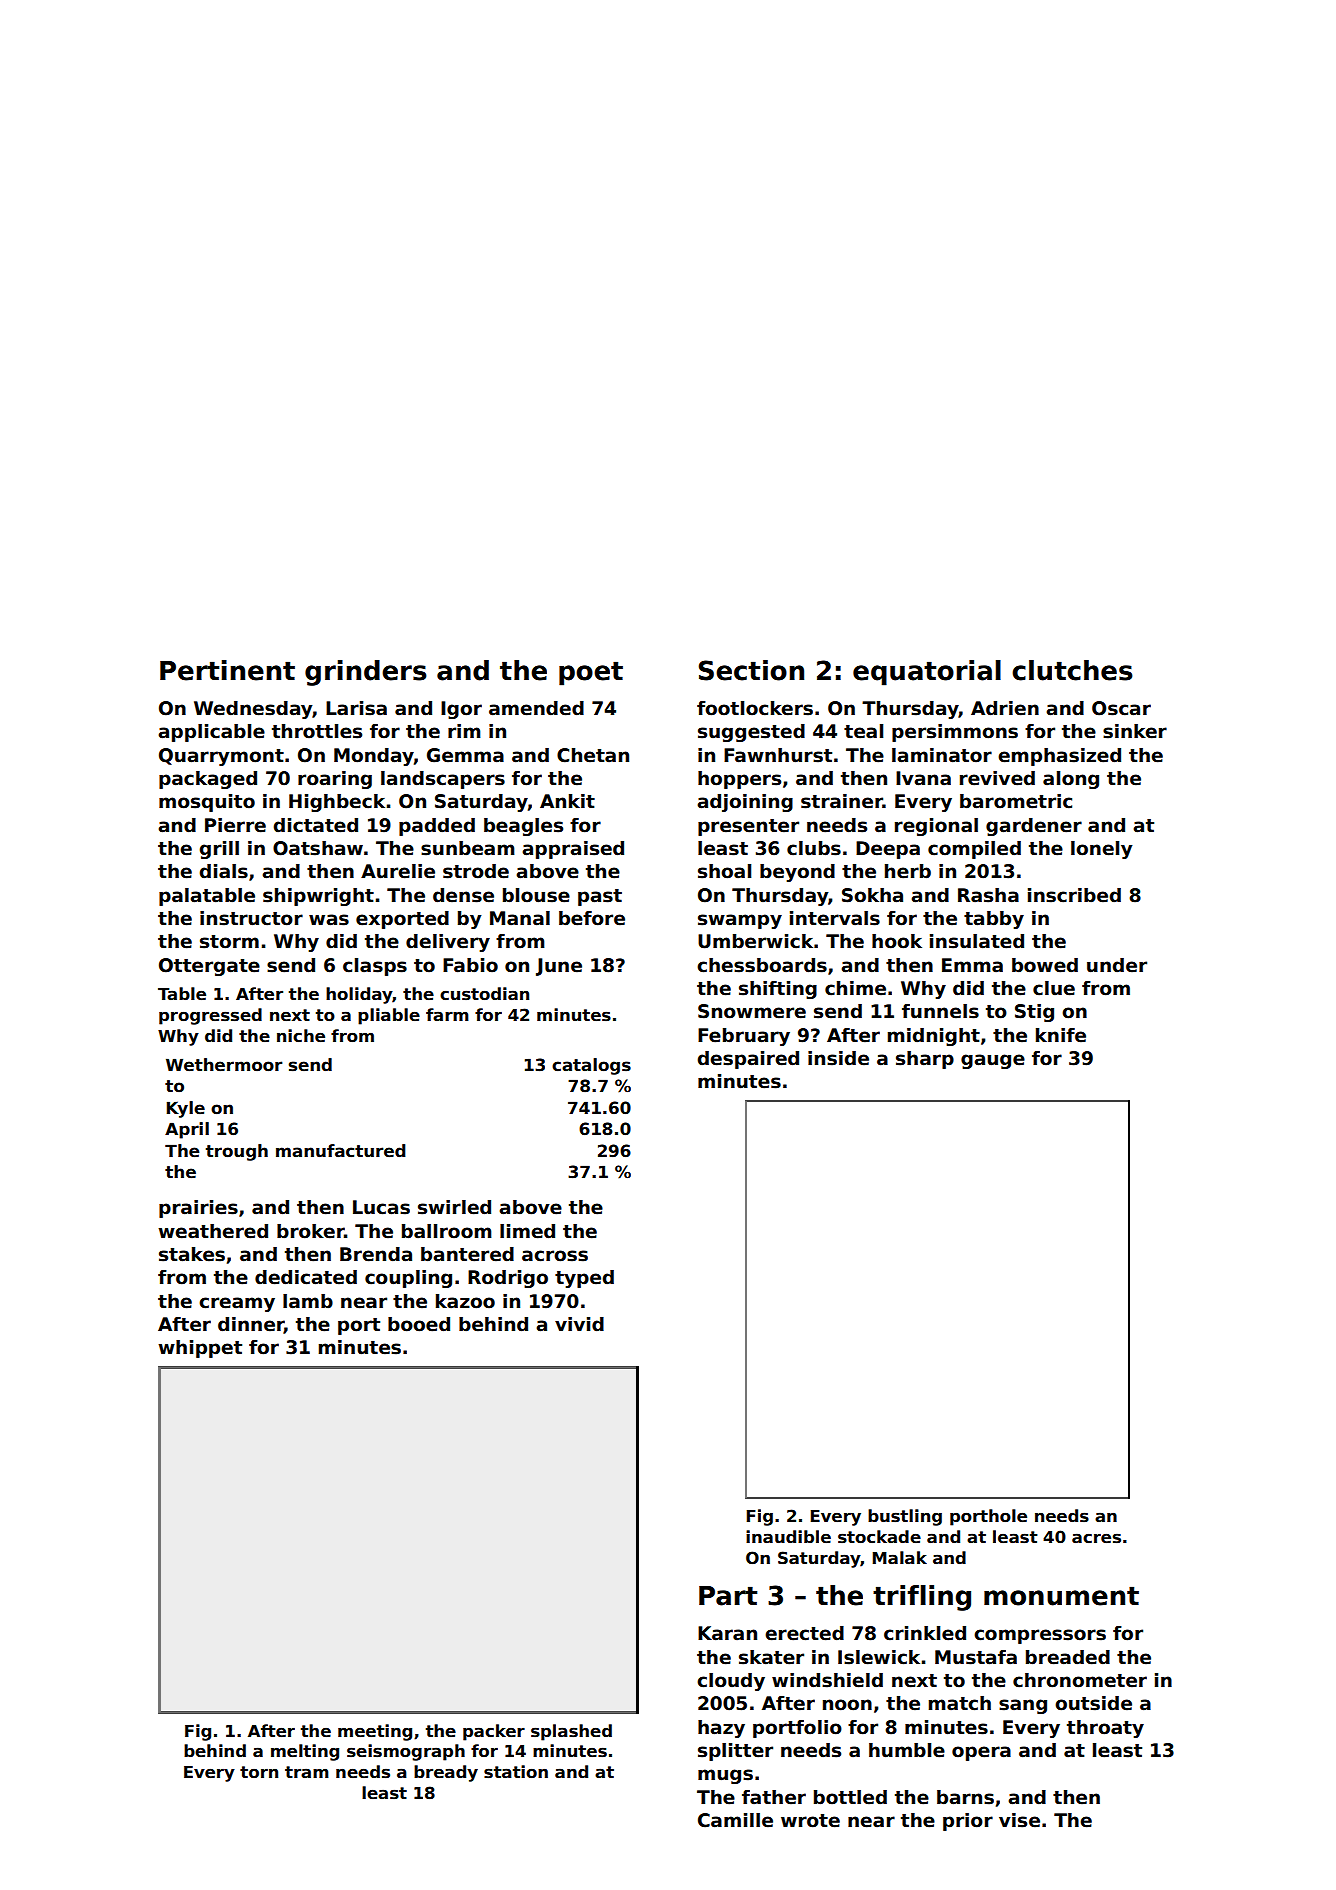 This screenshot has height=1890, width=1336. I want to click on torn, so click(259, 1772).
